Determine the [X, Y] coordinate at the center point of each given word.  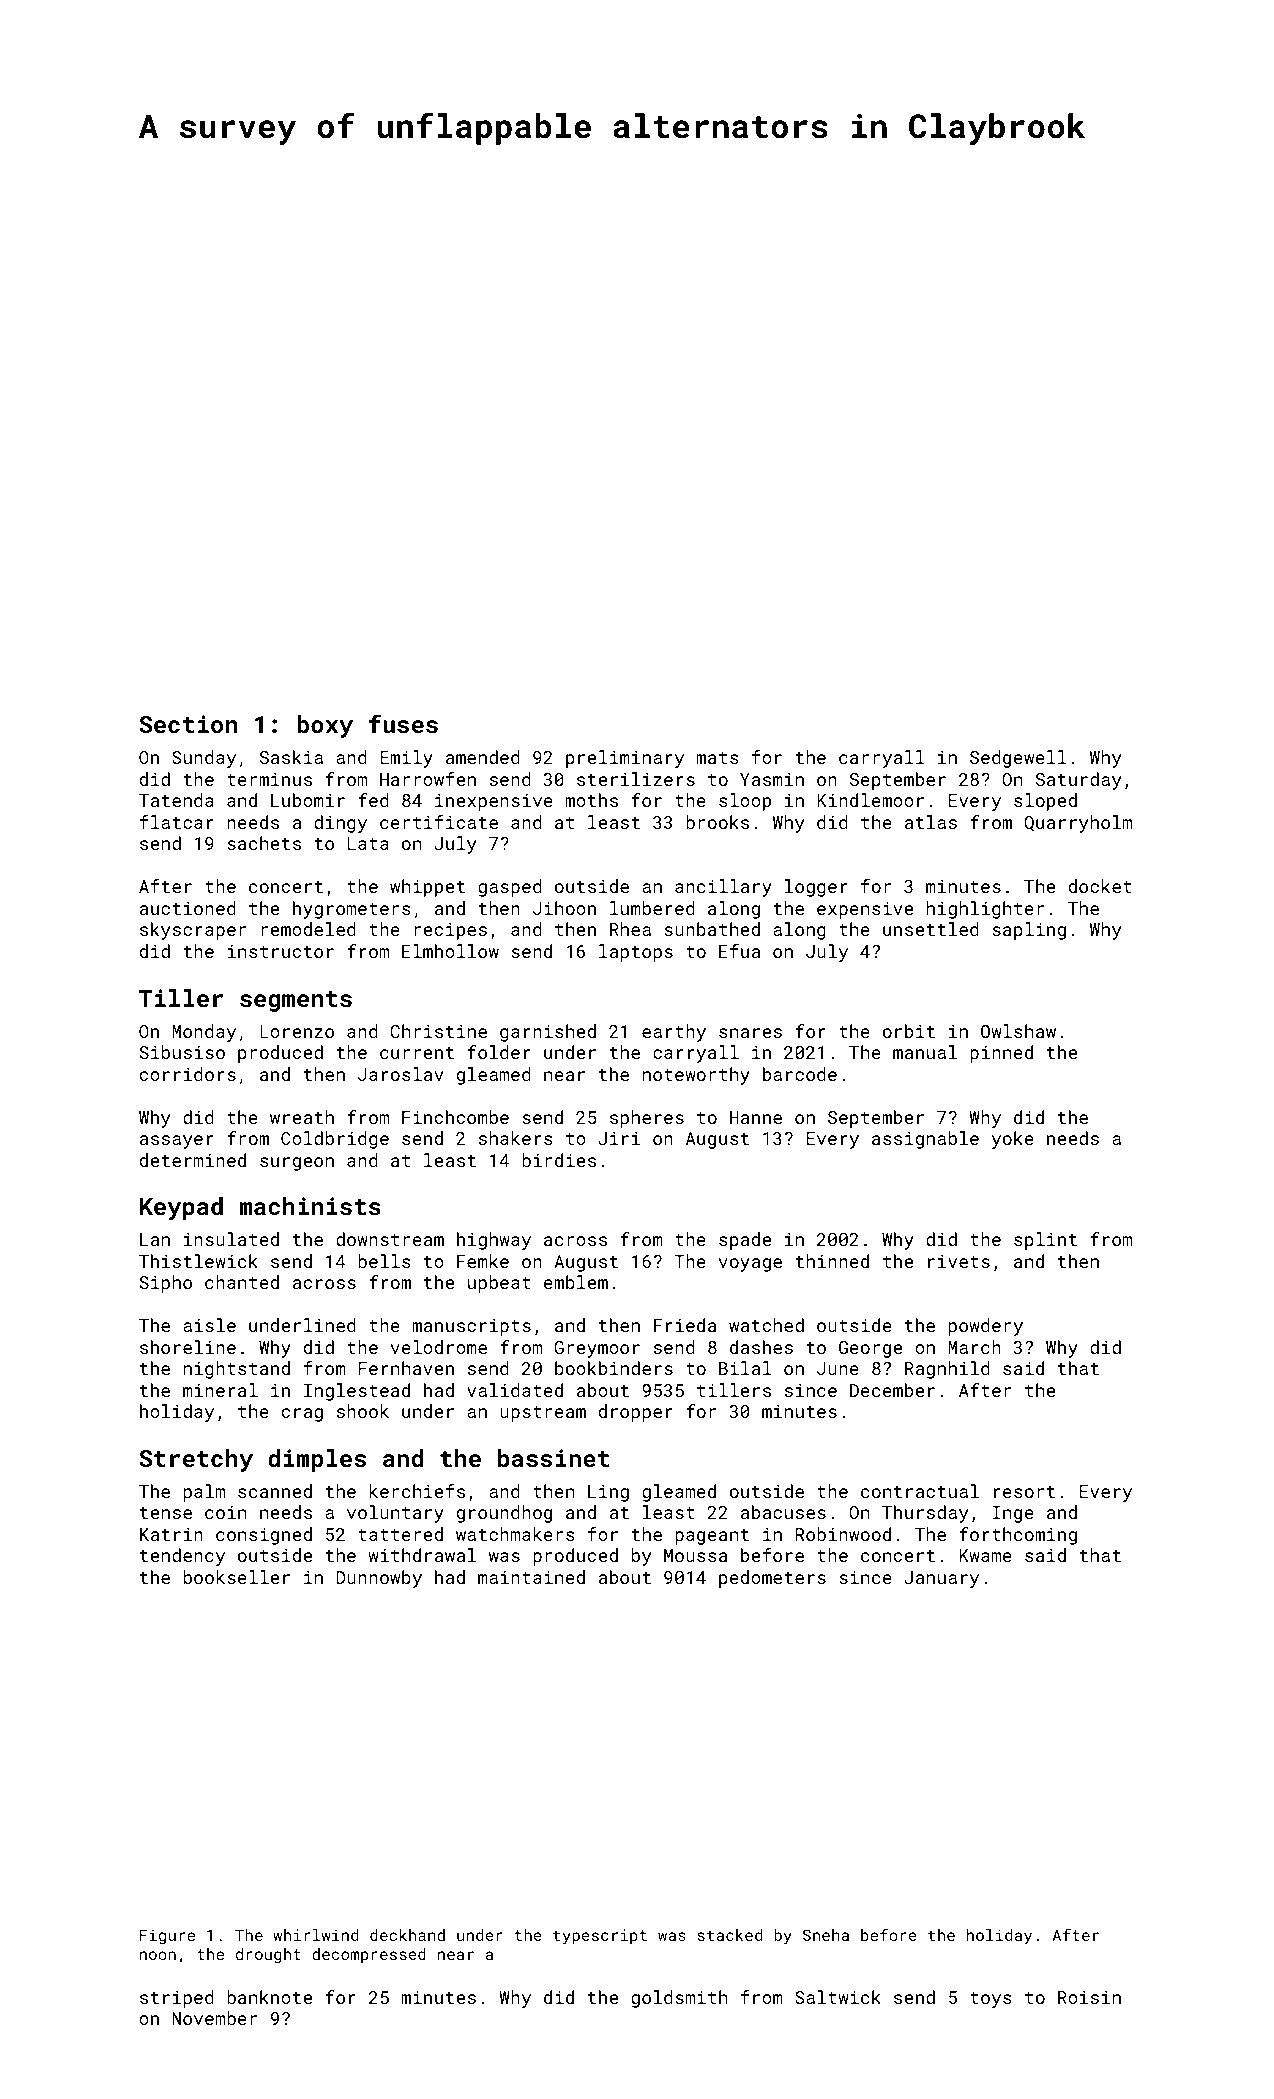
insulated [231, 1239]
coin [225, 1512]
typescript [600, 1937]
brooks [717, 822]
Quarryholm [1078, 824]
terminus [269, 779]
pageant [712, 1537]
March [974, 1347]
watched [766, 1325]
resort [1024, 1492]
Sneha [826, 1935]
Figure [167, 1937]
